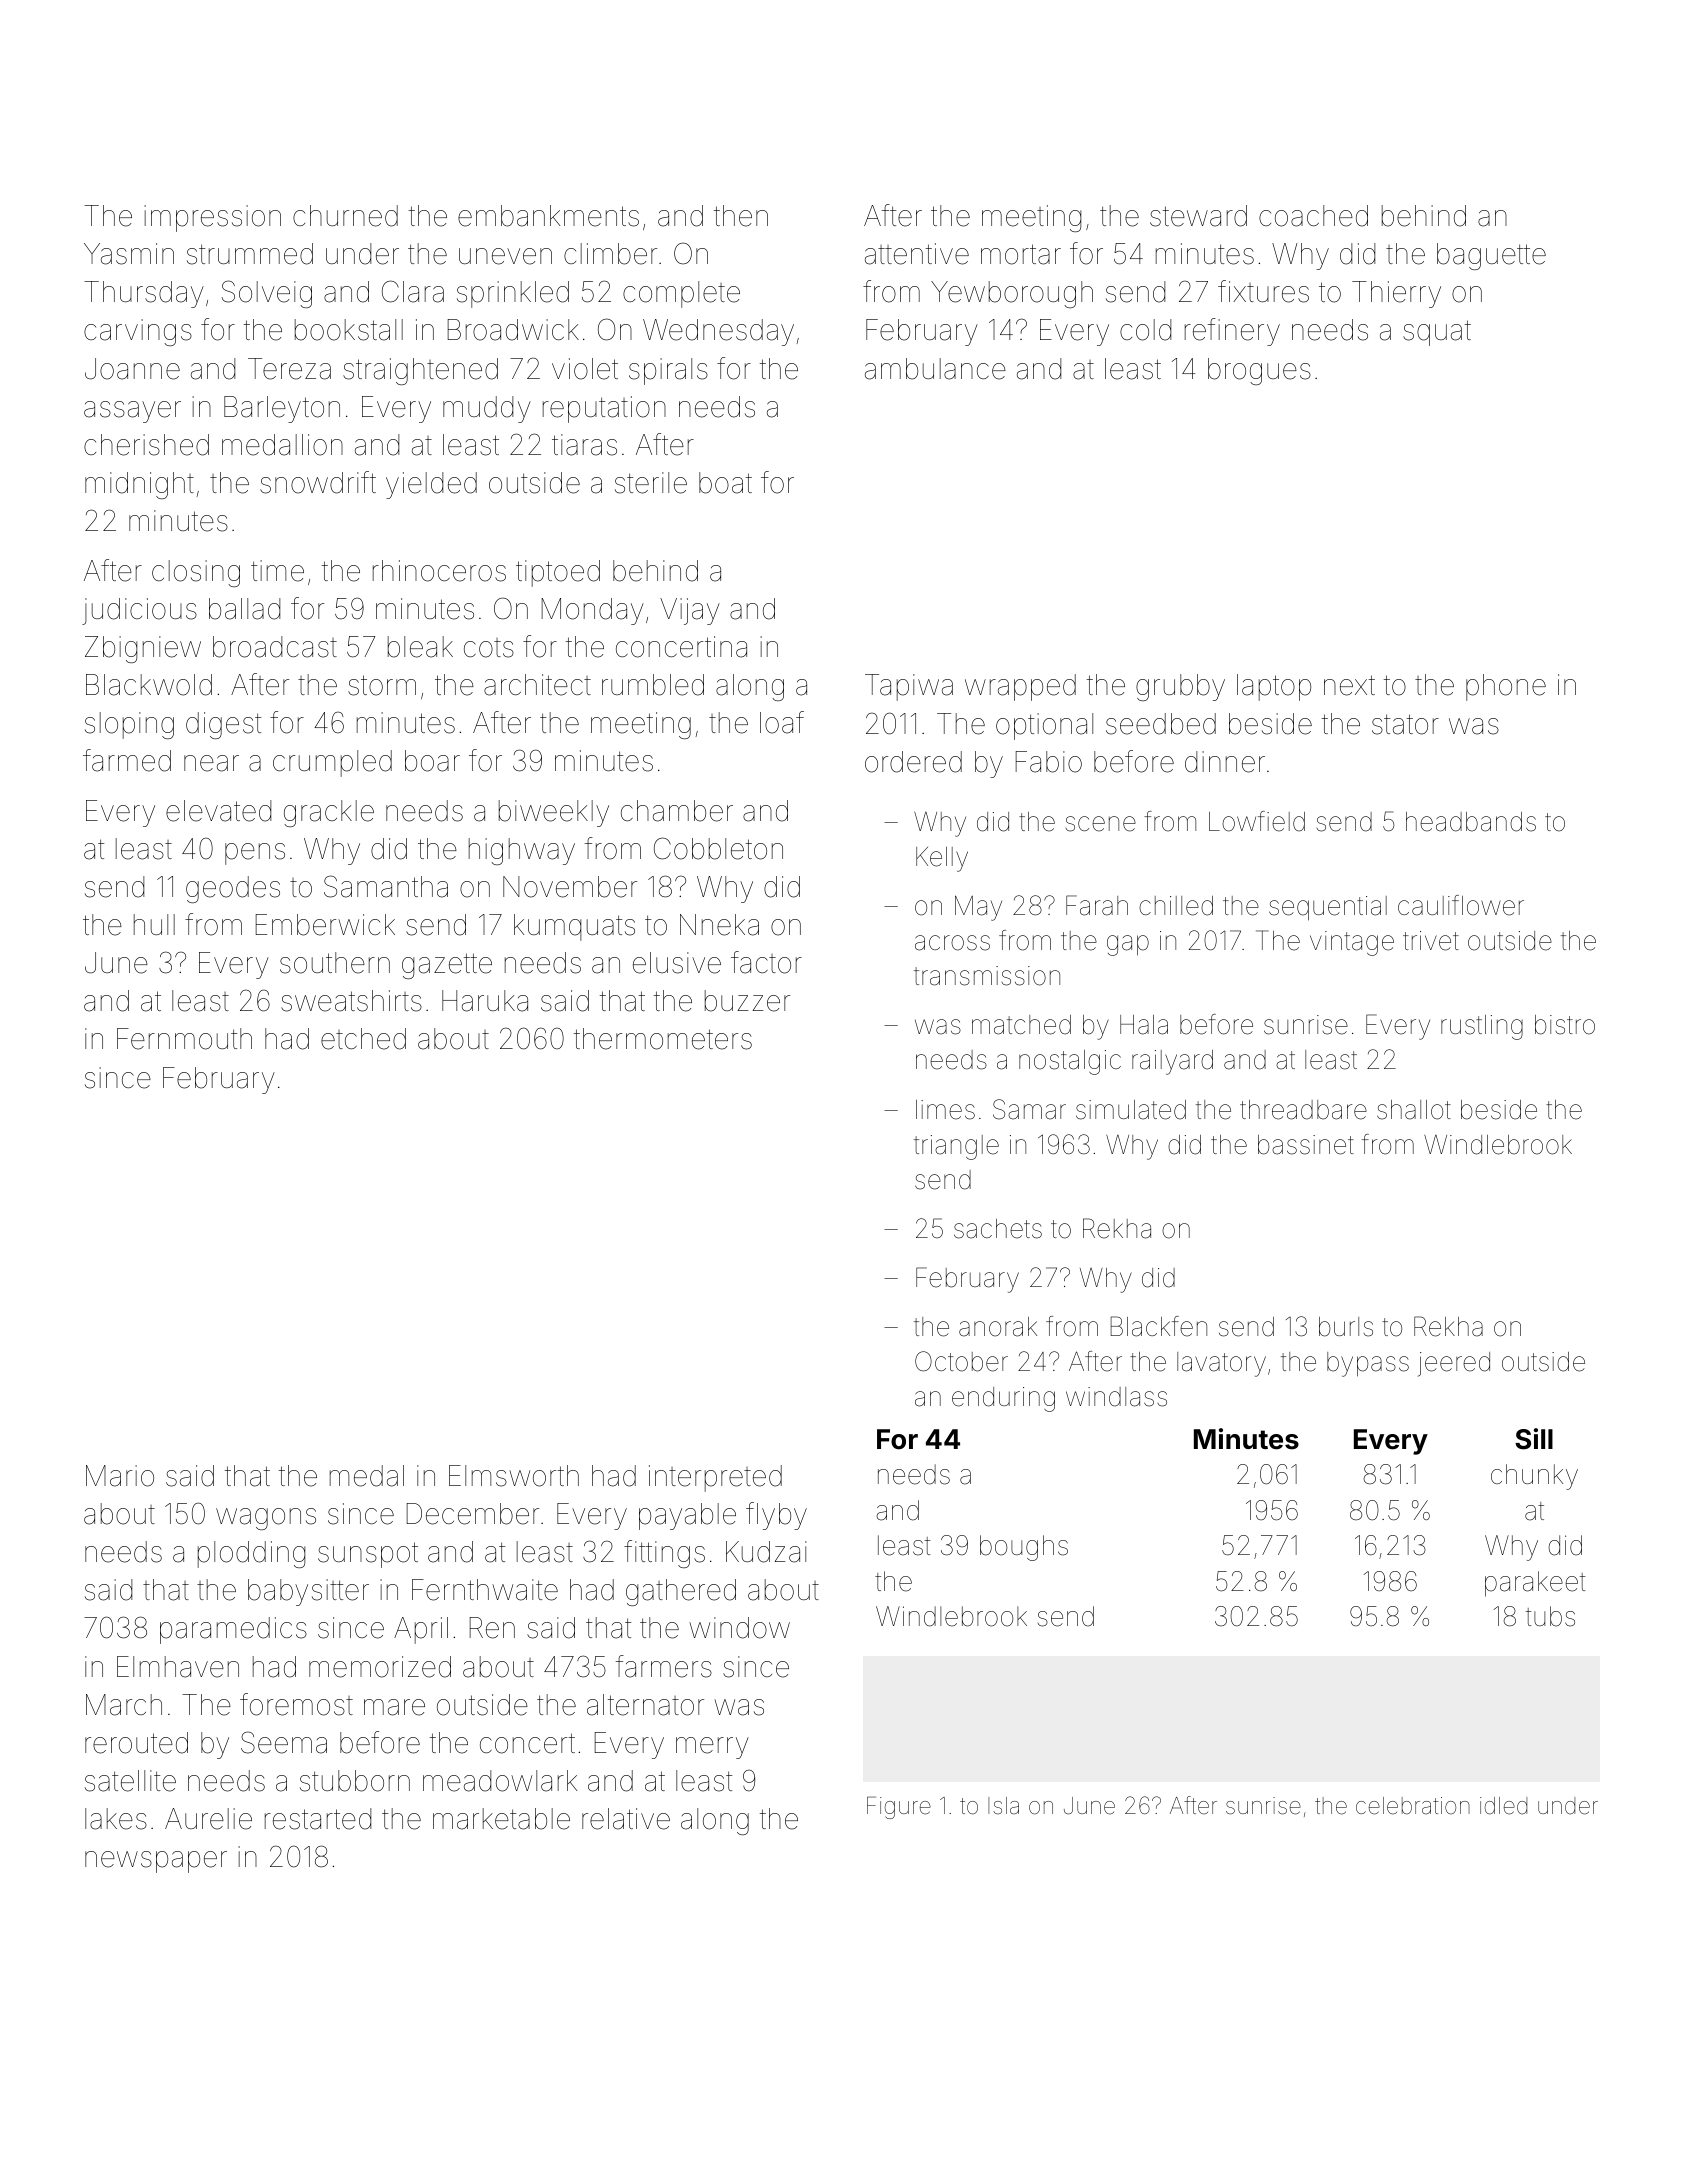  I want to click on wrapped, so click(1020, 687).
